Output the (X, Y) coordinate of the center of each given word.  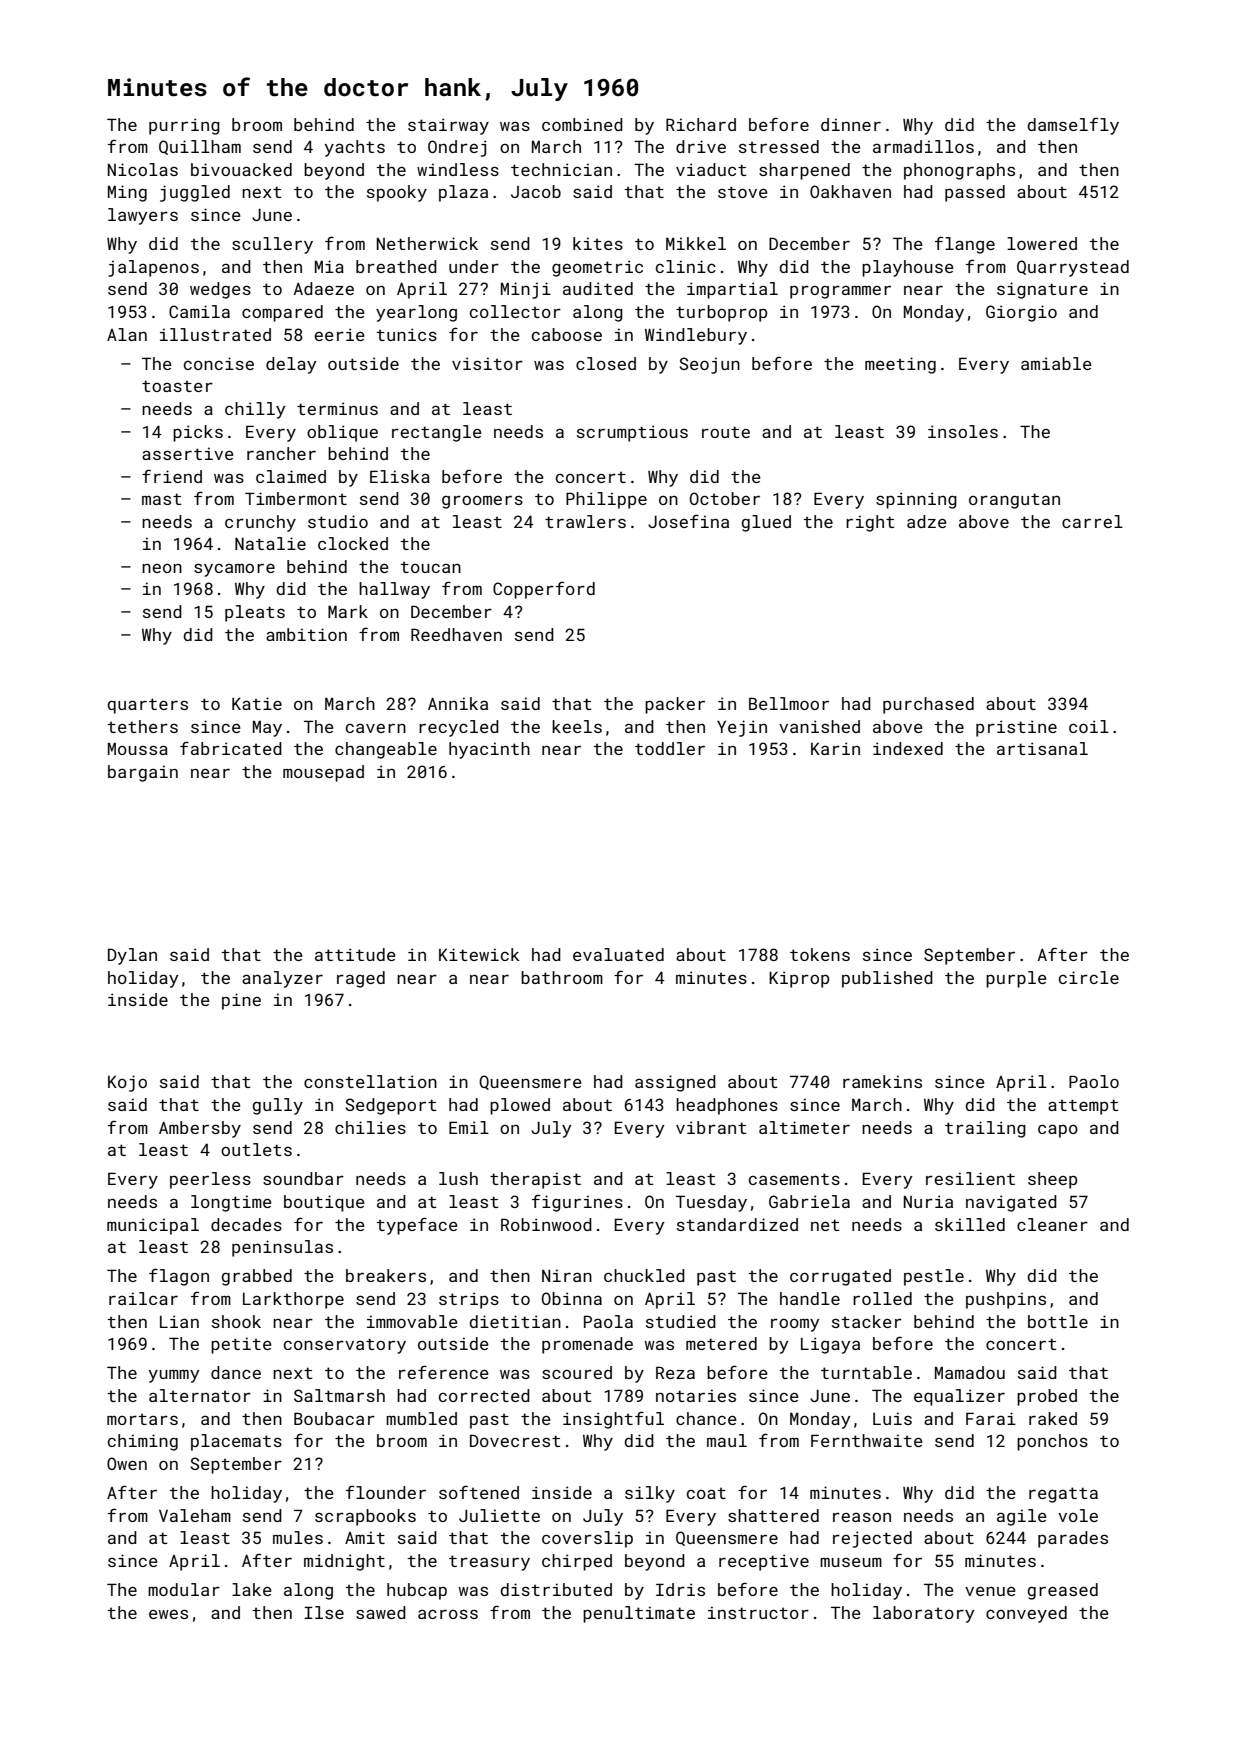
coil (1089, 726)
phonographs (959, 171)
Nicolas (143, 169)
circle (1089, 977)
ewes (168, 1614)
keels (577, 726)
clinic (686, 266)
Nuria (928, 1201)
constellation (370, 1081)
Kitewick (479, 954)
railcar (143, 1298)
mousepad (323, 773)
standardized (737, 1224)
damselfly (1073, 126)
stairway (448, 126)
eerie (339, 334)
